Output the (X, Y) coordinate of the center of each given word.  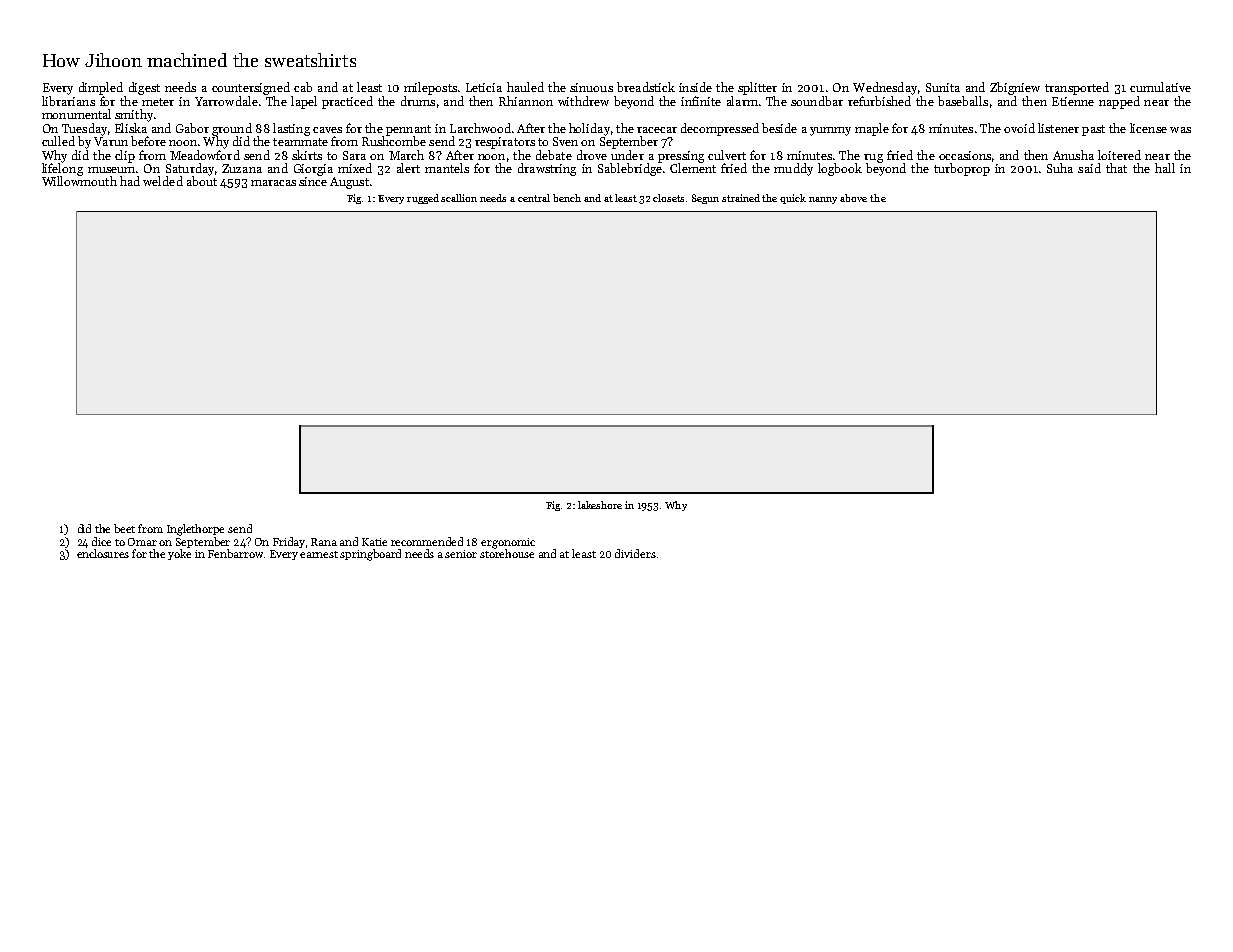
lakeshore (600, 505)
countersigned (251, 88)
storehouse (507, 553)
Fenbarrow (235, 553)
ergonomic (508, 543)
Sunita (943, 87)
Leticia (484, 87)
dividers (635, 553)
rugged (423, 199)
